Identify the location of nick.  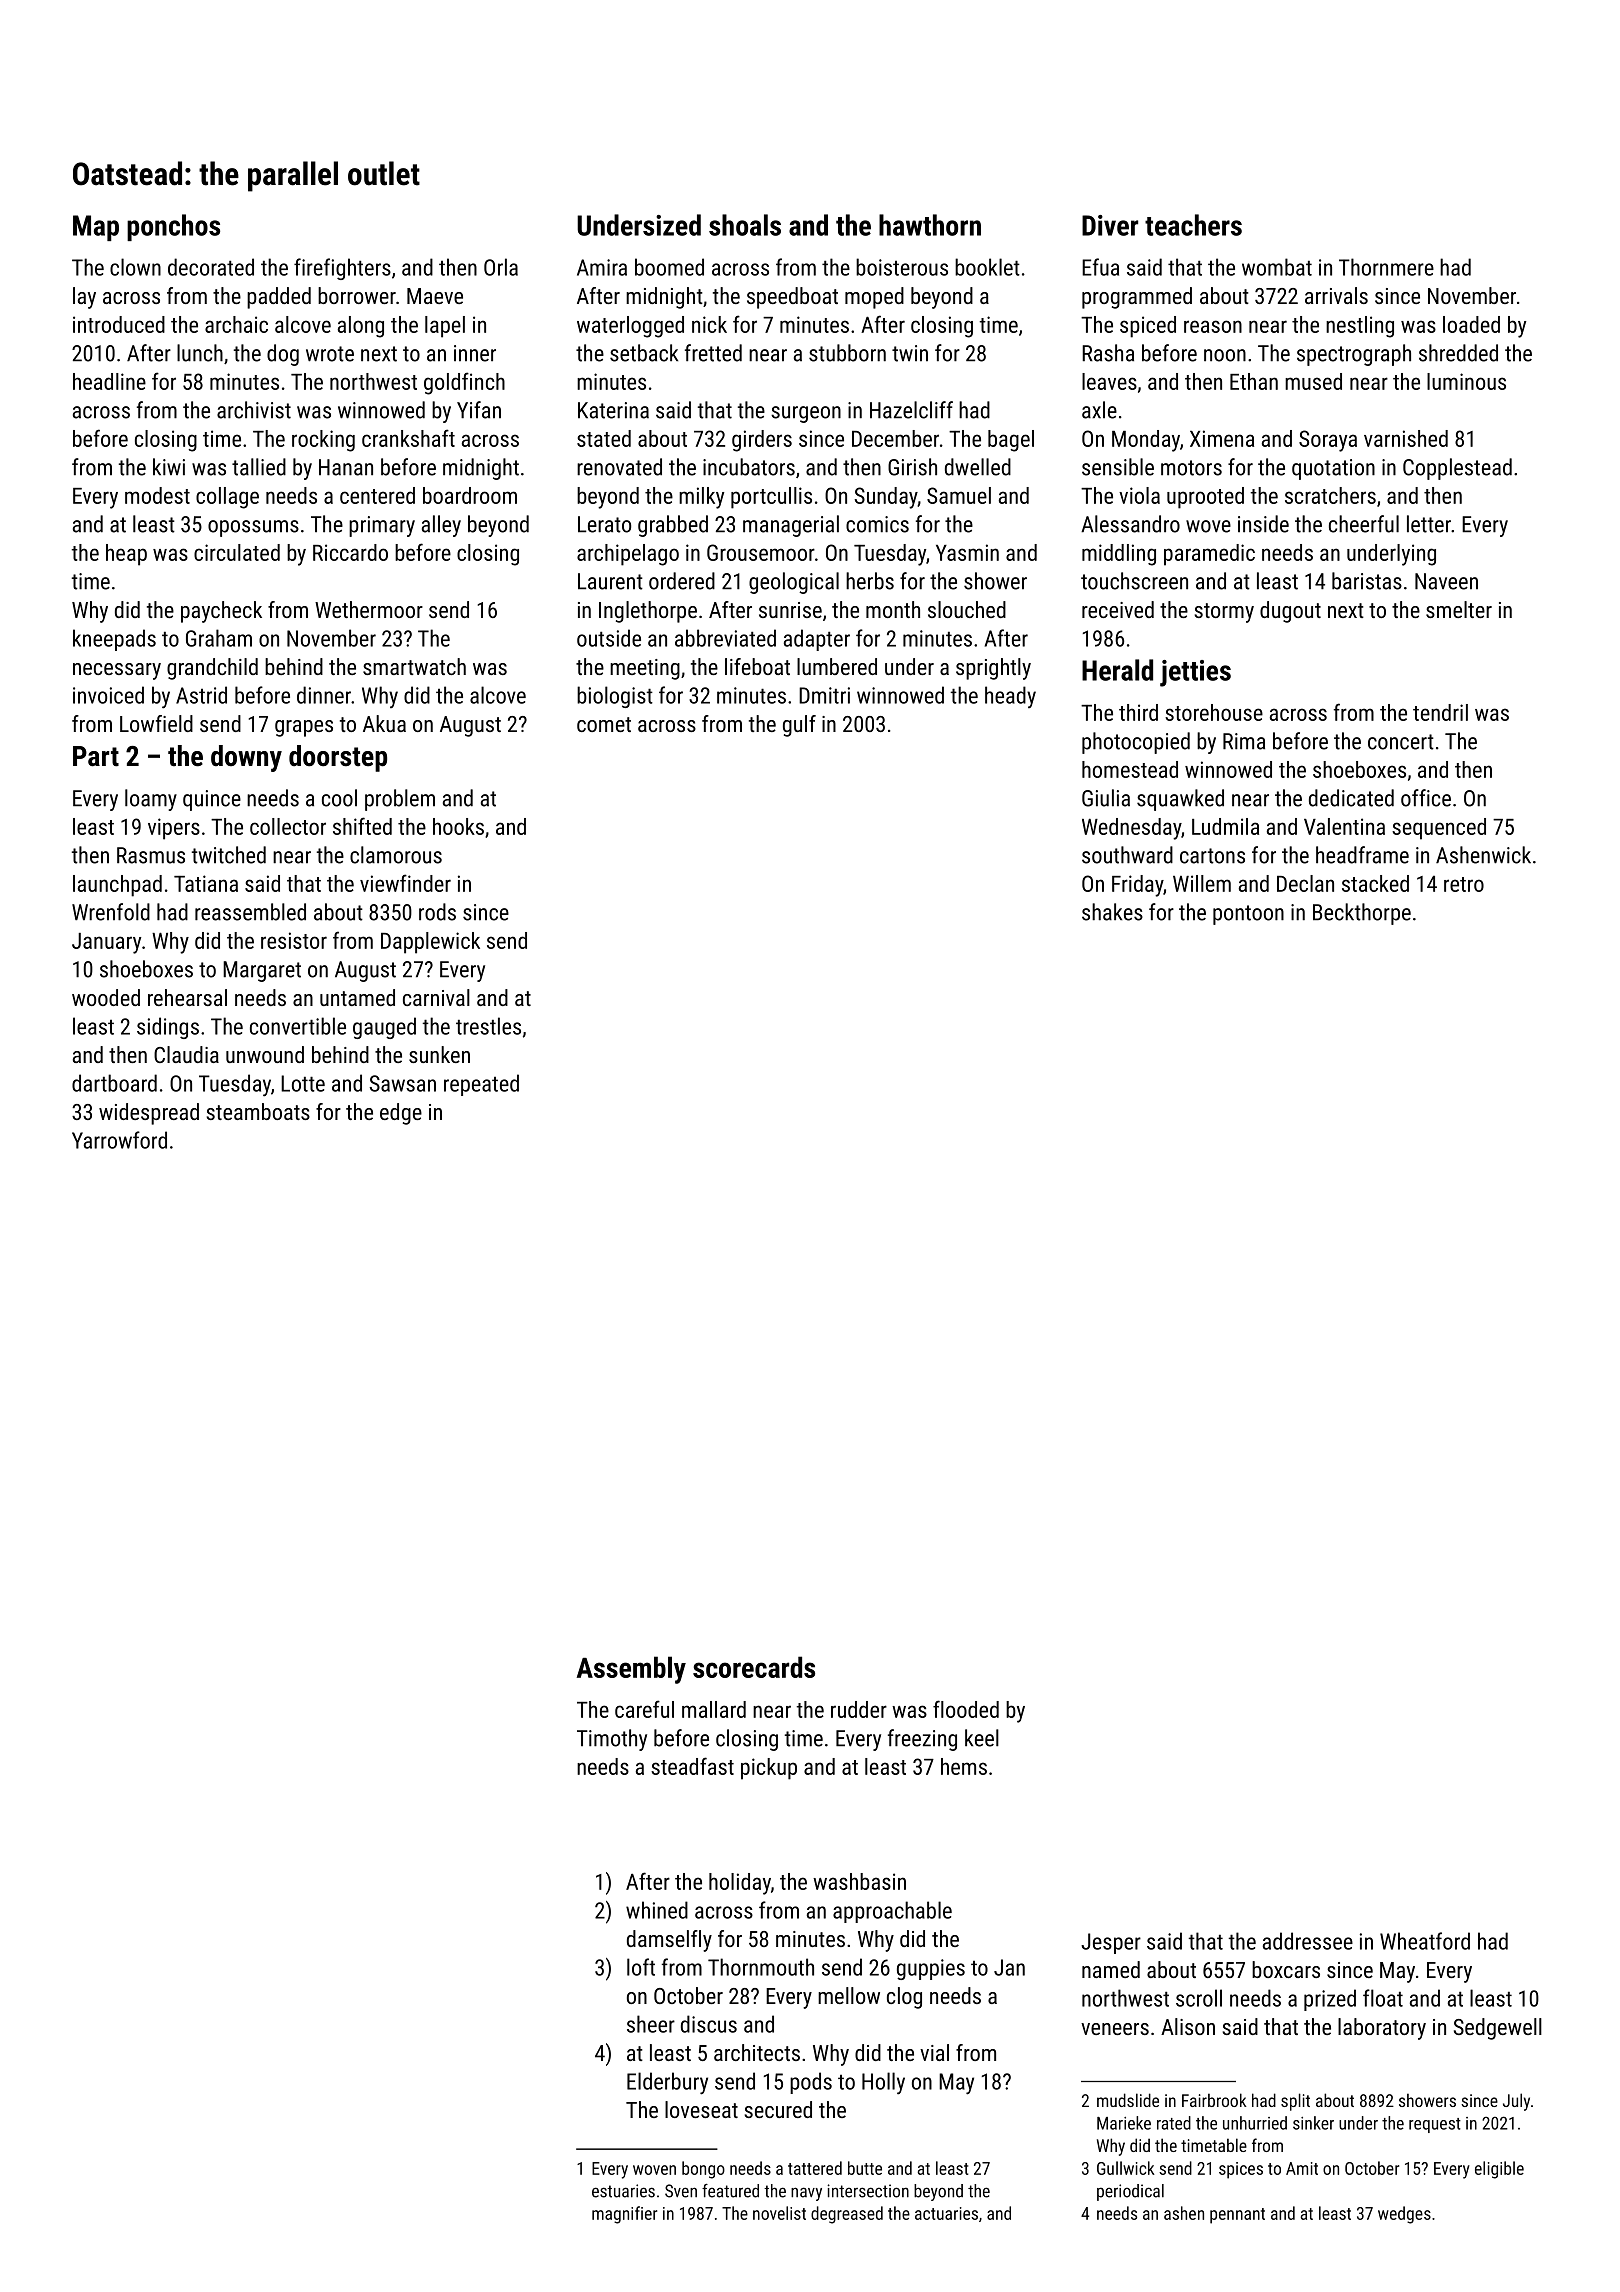
(709, 324).
